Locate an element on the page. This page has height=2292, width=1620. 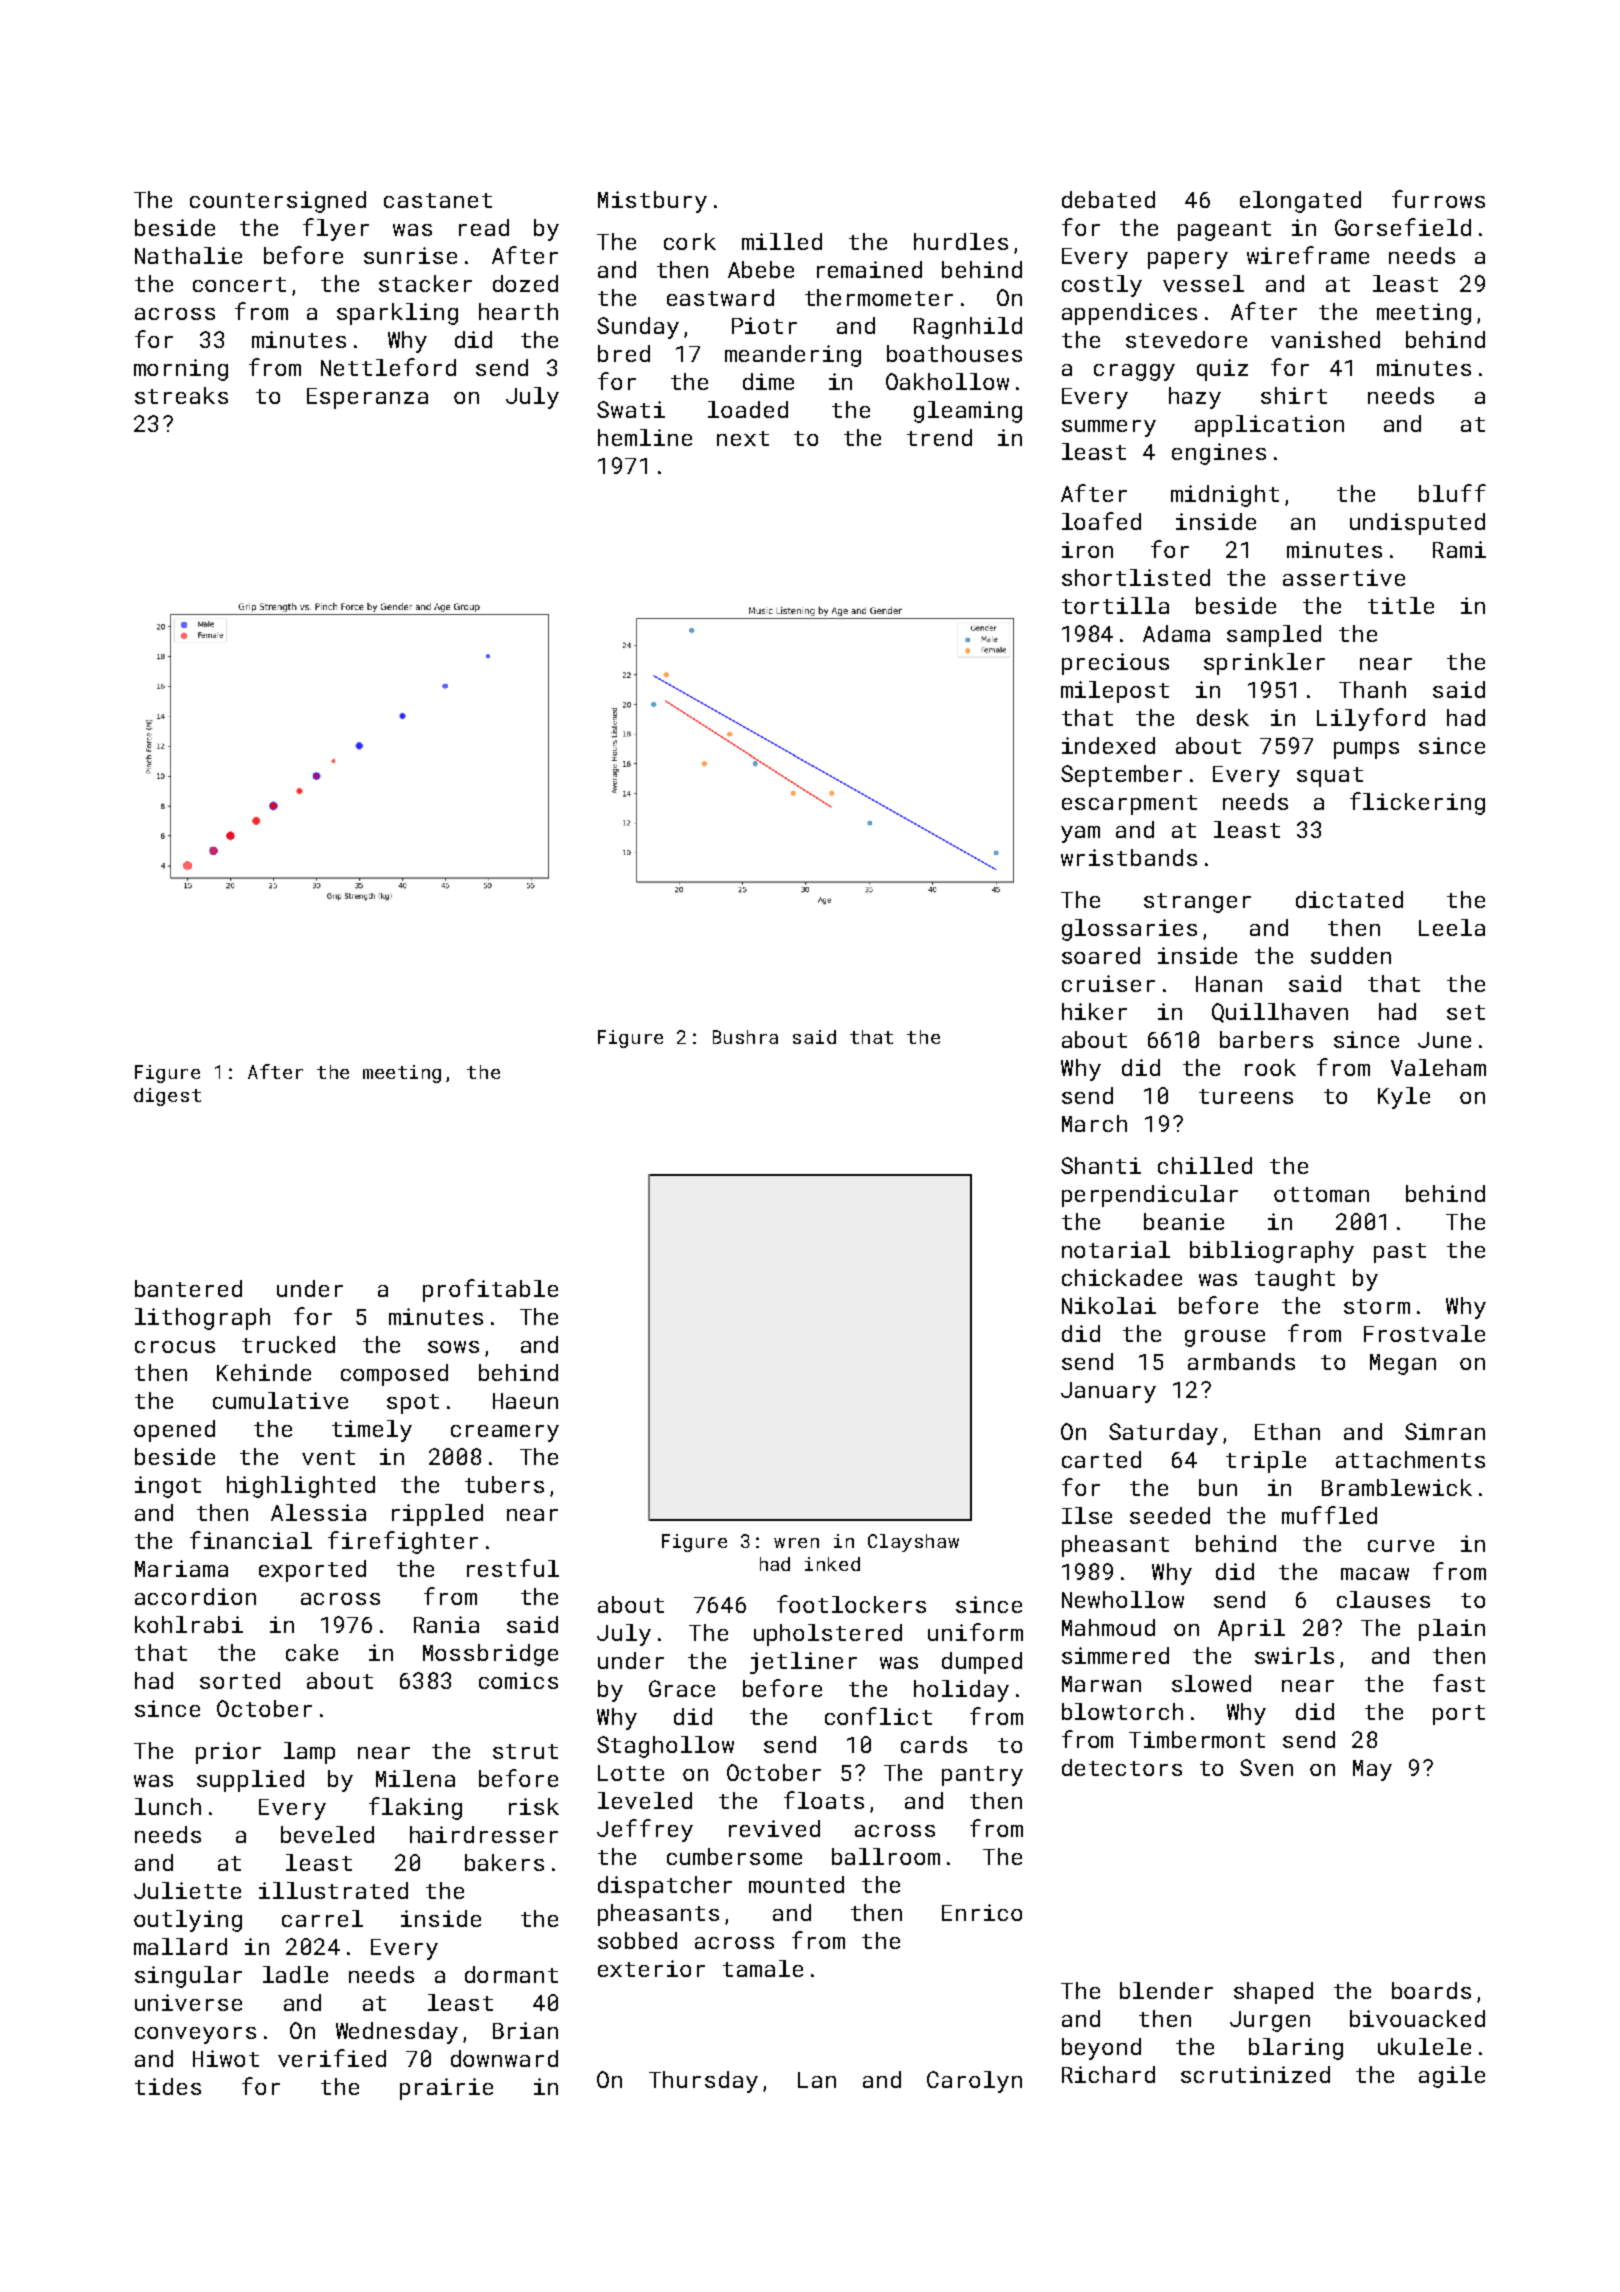
pantry is located at coordinates (982, 1776).
